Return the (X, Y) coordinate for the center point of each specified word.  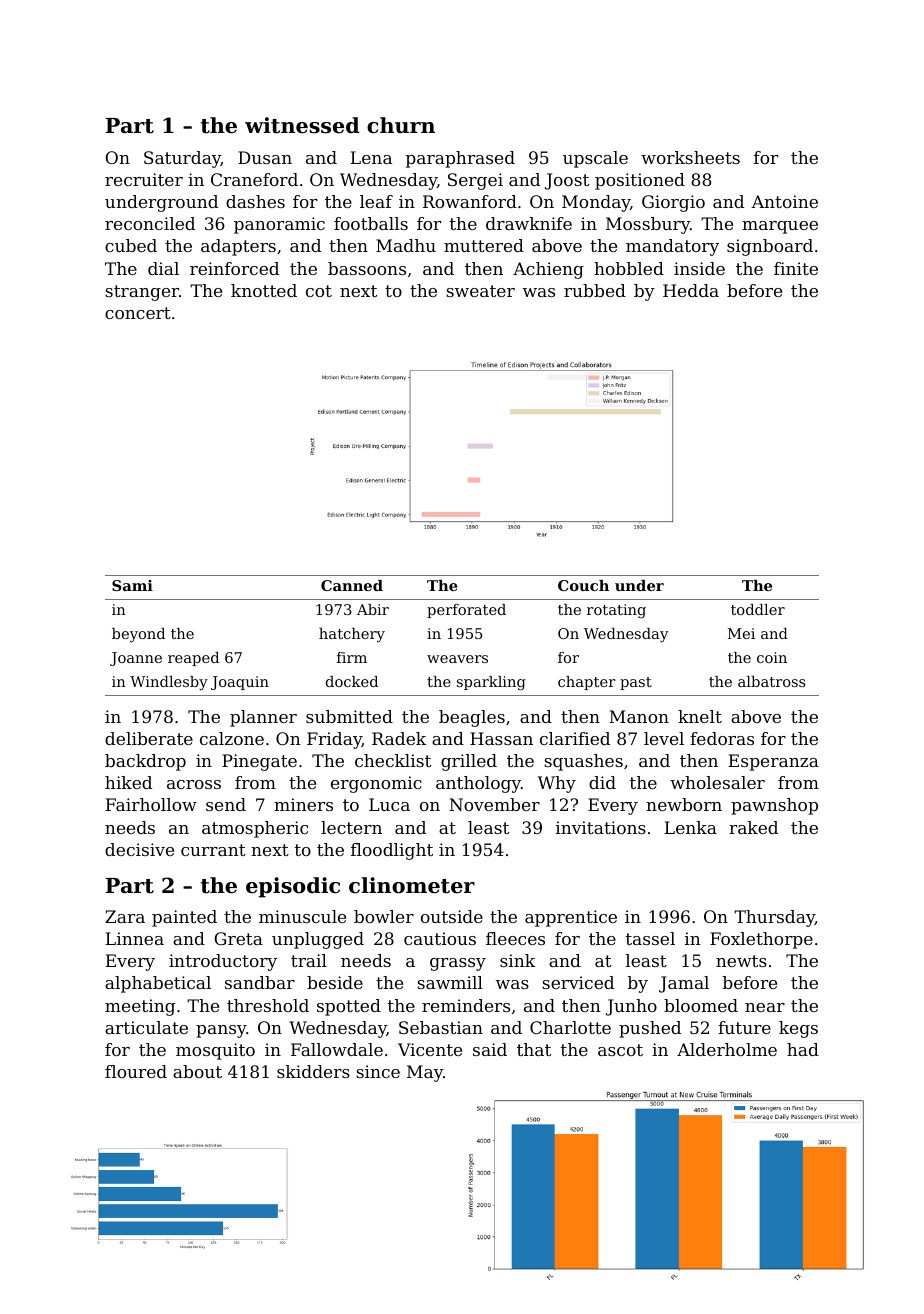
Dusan (265, 157)
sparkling (491, 683)
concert (138, 313)
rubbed (595, 290)
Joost (567, 181)
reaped (193, 659)
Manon (639, 716)
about (197, 1071)
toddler (758, 609)
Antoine (784, 201)
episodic (293, 887)
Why (557, 784)
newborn (684, 804)
